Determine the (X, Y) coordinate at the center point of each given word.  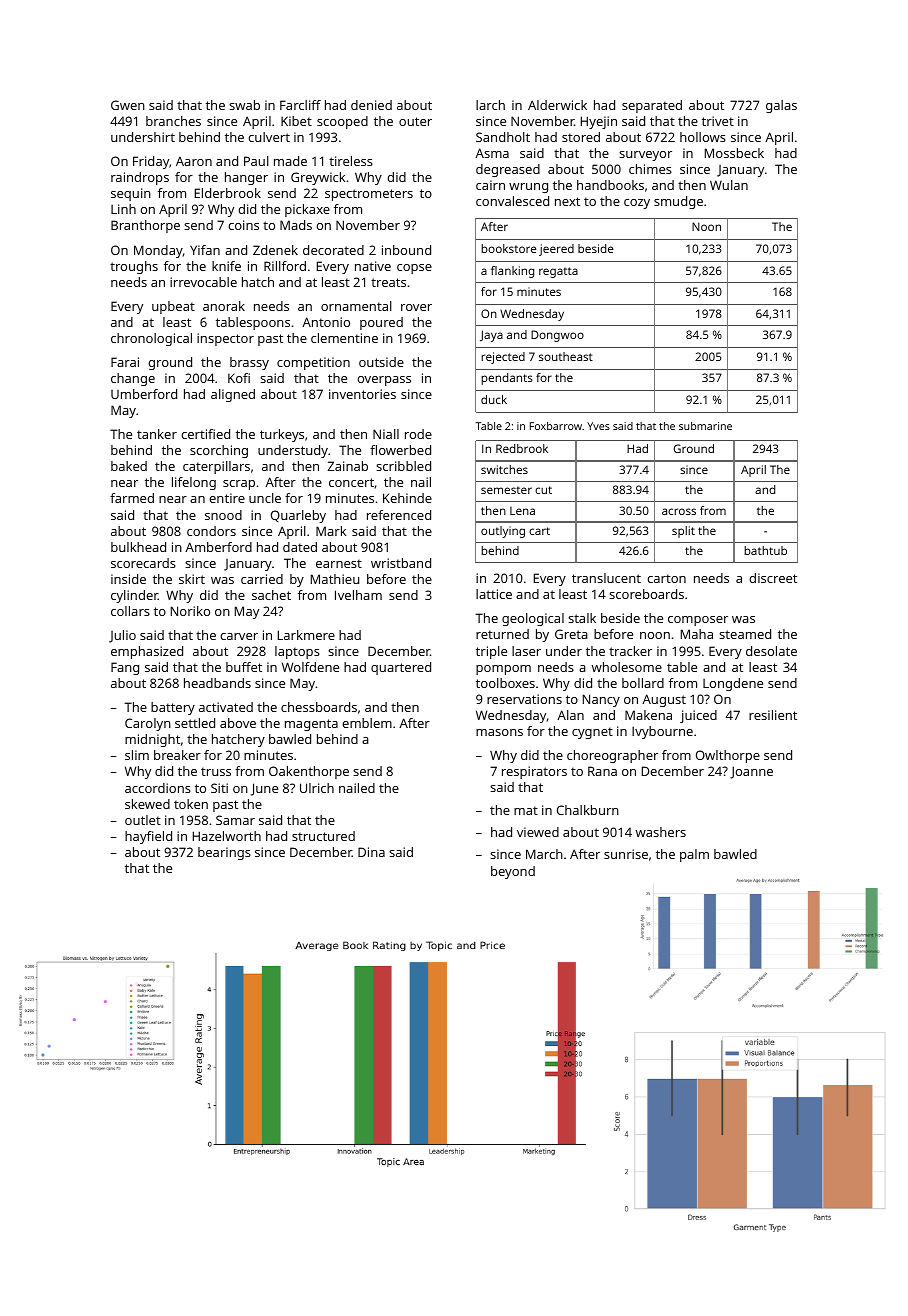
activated (226, 707)
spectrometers (369, 195)
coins (243, 225)
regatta (558, 272)
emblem (367, 723)
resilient (773, 715)
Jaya (491, 336)
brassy (249, 363)
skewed (147, 804)
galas (781, 106)
